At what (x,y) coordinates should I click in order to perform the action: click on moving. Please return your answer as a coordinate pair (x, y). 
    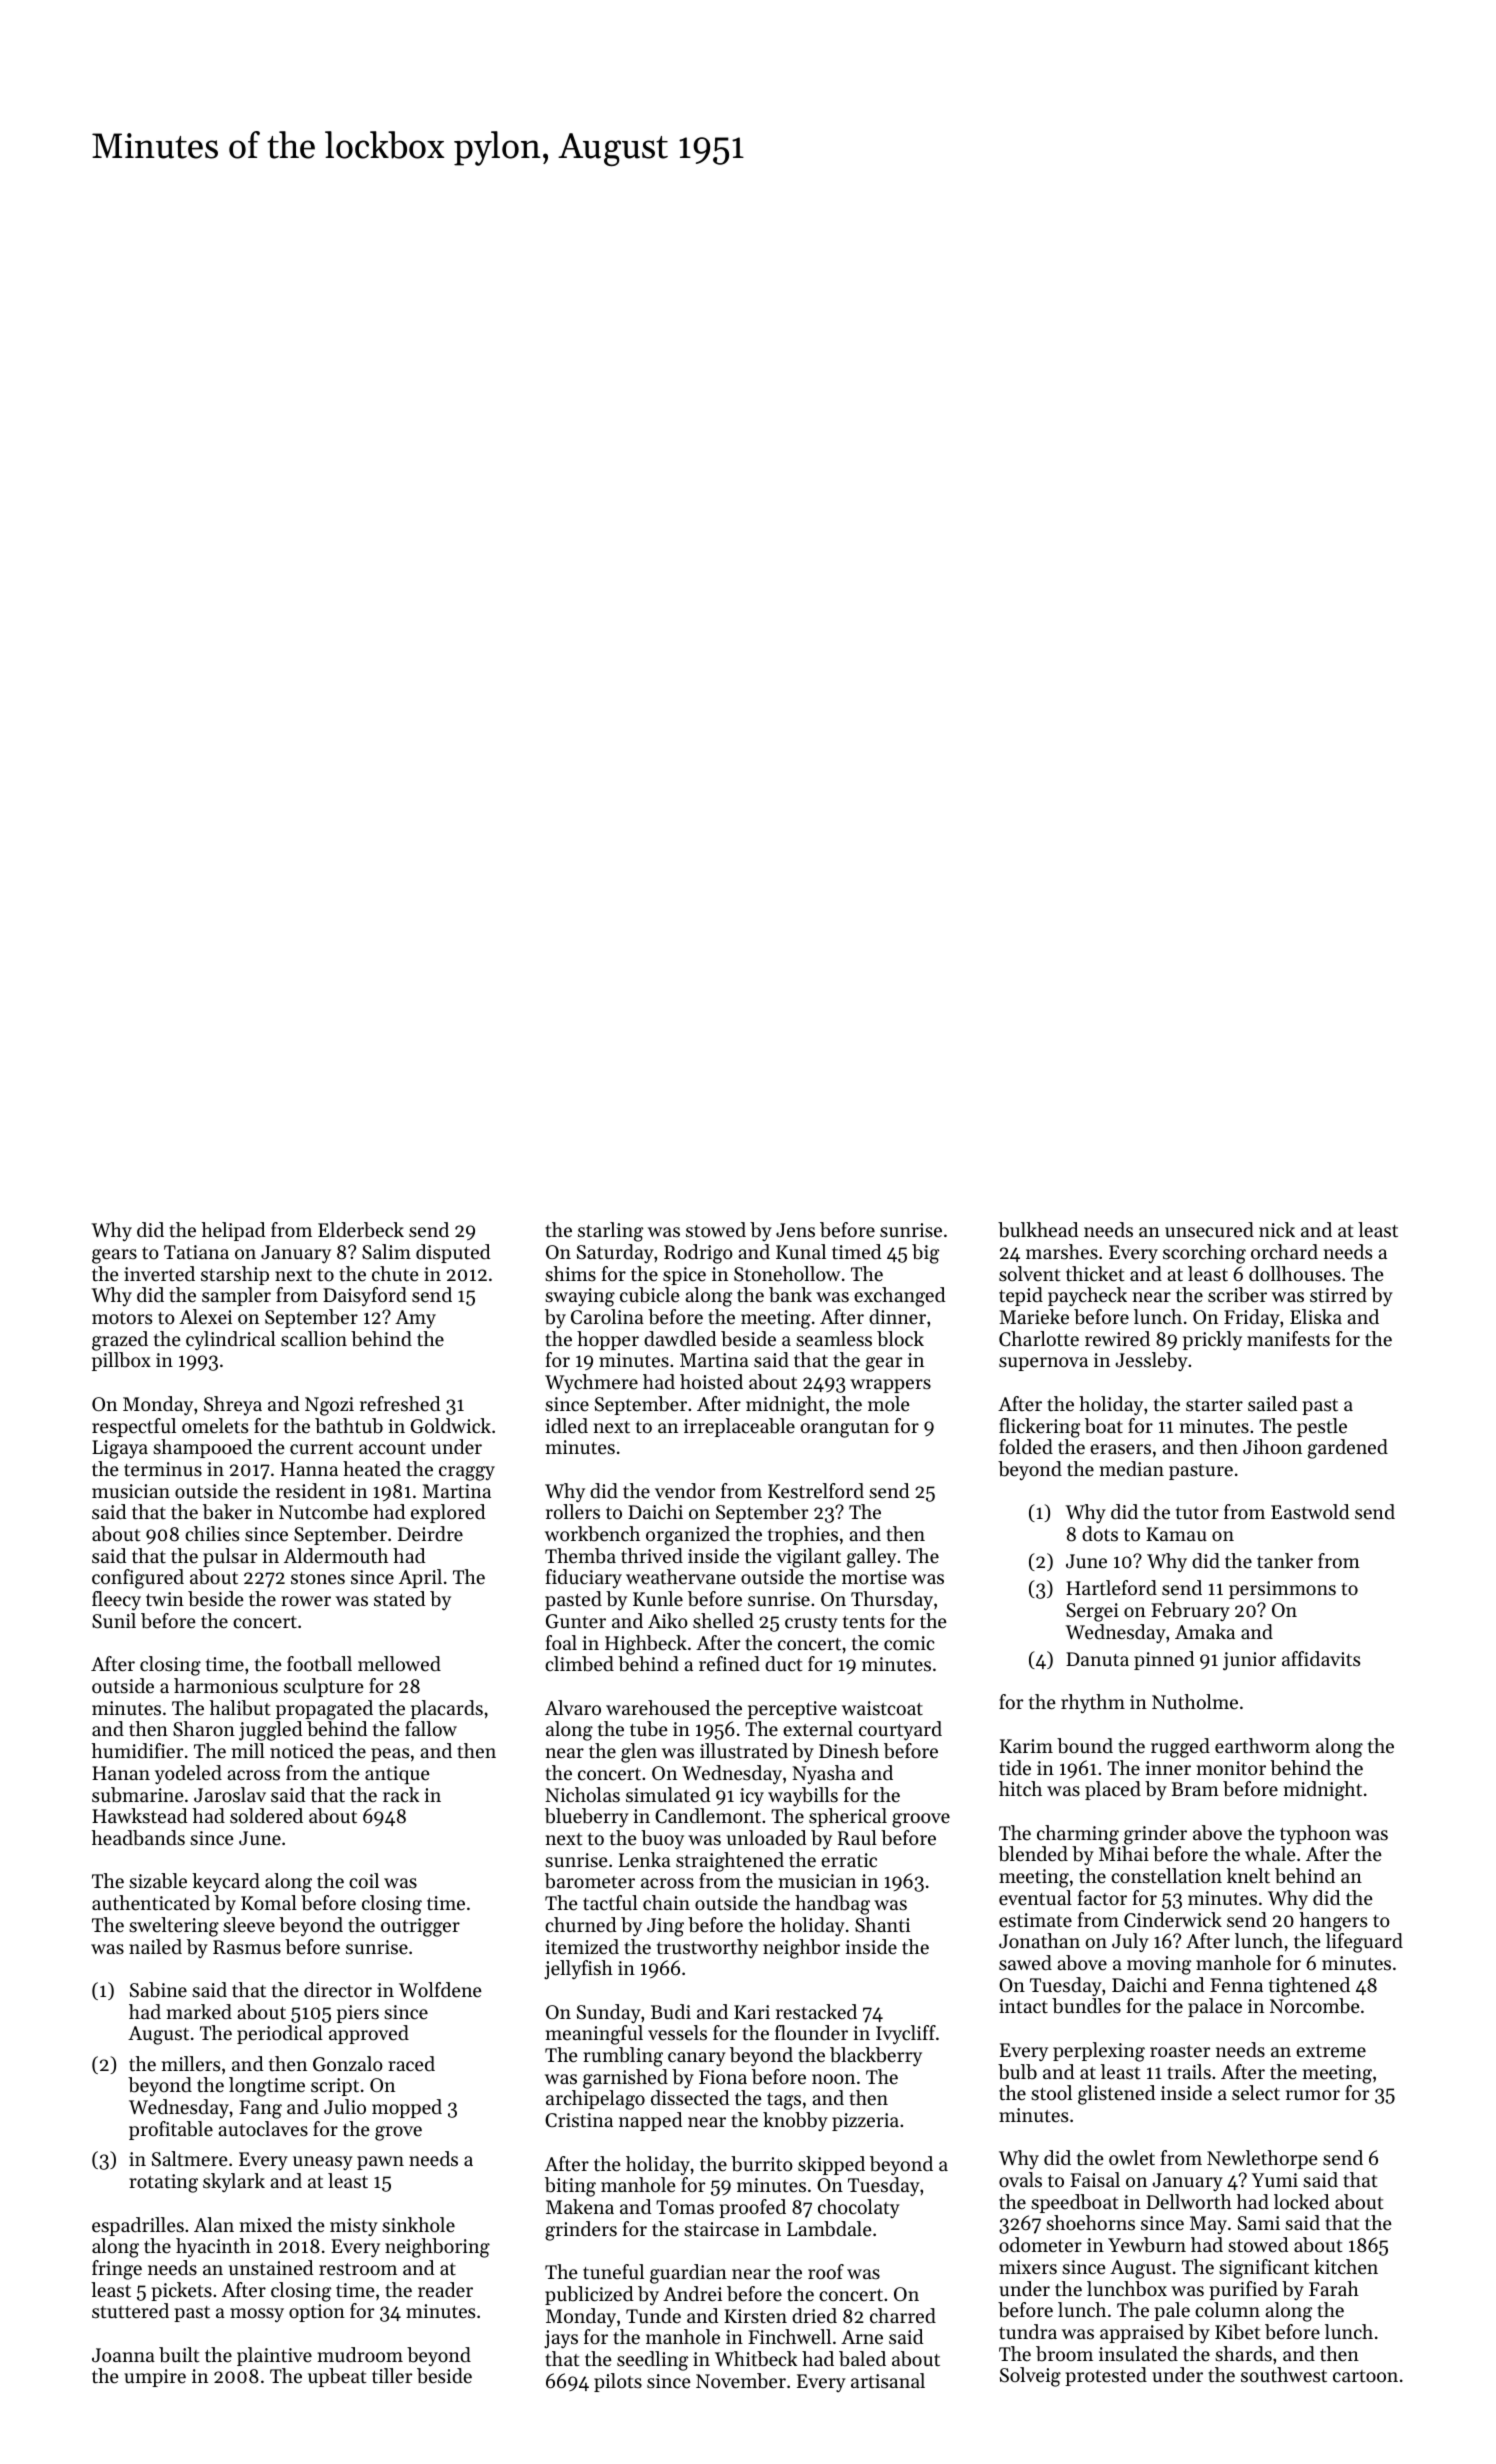
    Looking at the image, I should click on (1159, 1965).
